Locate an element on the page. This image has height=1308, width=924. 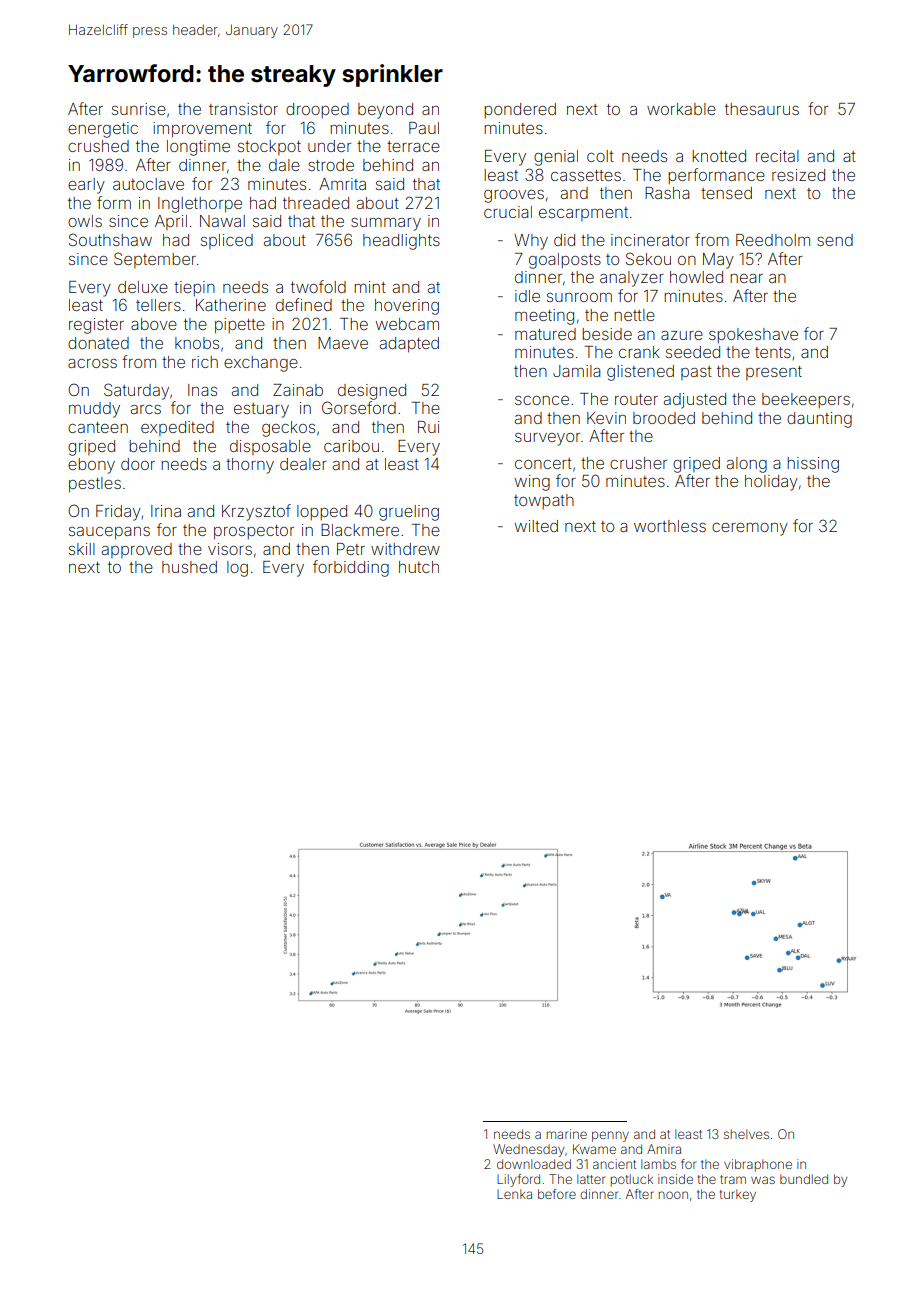
pondered is located at coordinates (520, 110).
